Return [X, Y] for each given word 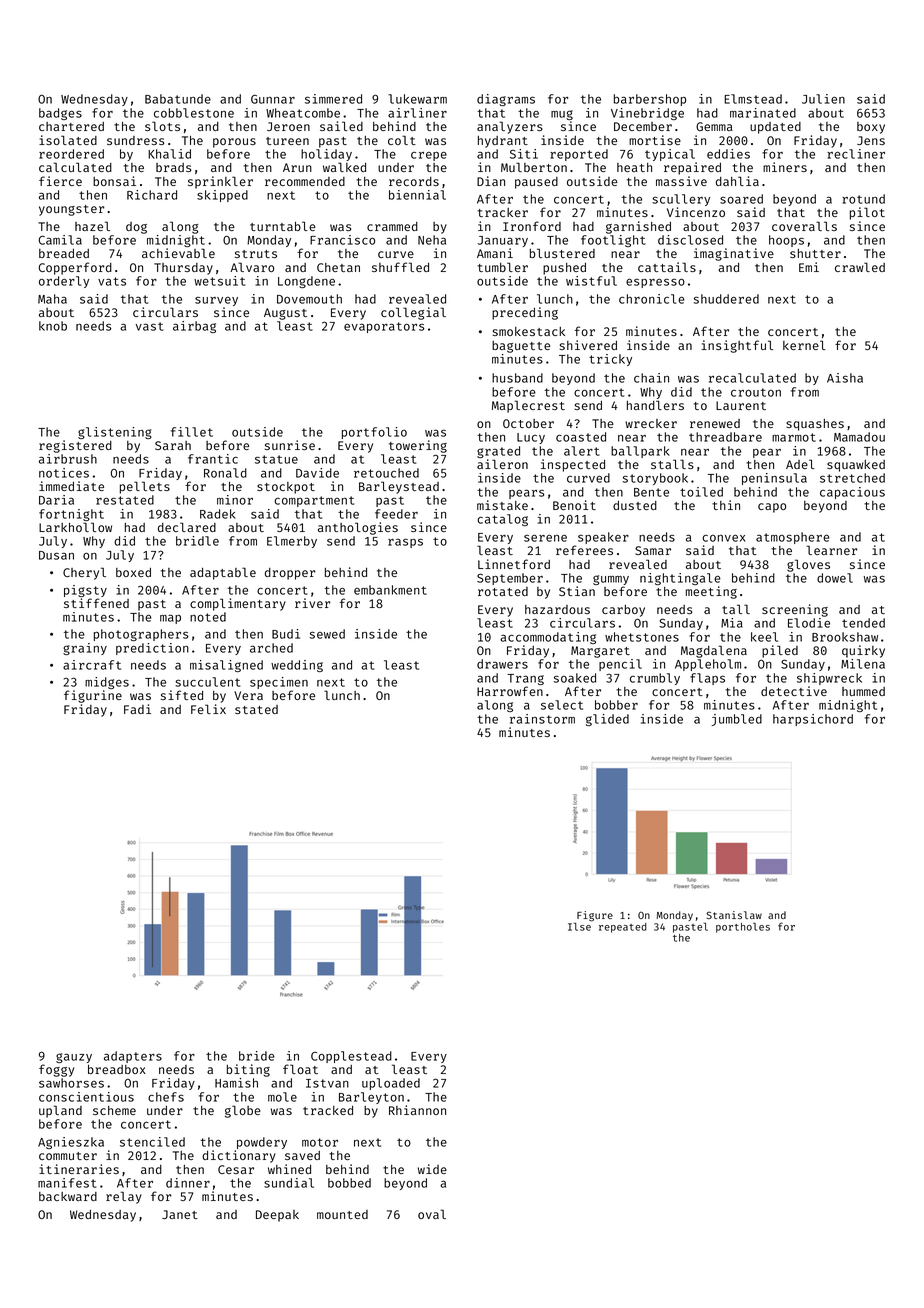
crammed [392, 226]
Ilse [579, 927]
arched [271, 648]
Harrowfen [510, 691]
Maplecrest [528, 406]
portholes [743, 928]
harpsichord [813, 720]
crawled [860, 267]
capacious [852, 493]
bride [257, 1056]
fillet [192, 432]
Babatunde [178, 99]
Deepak [277, 1216]
